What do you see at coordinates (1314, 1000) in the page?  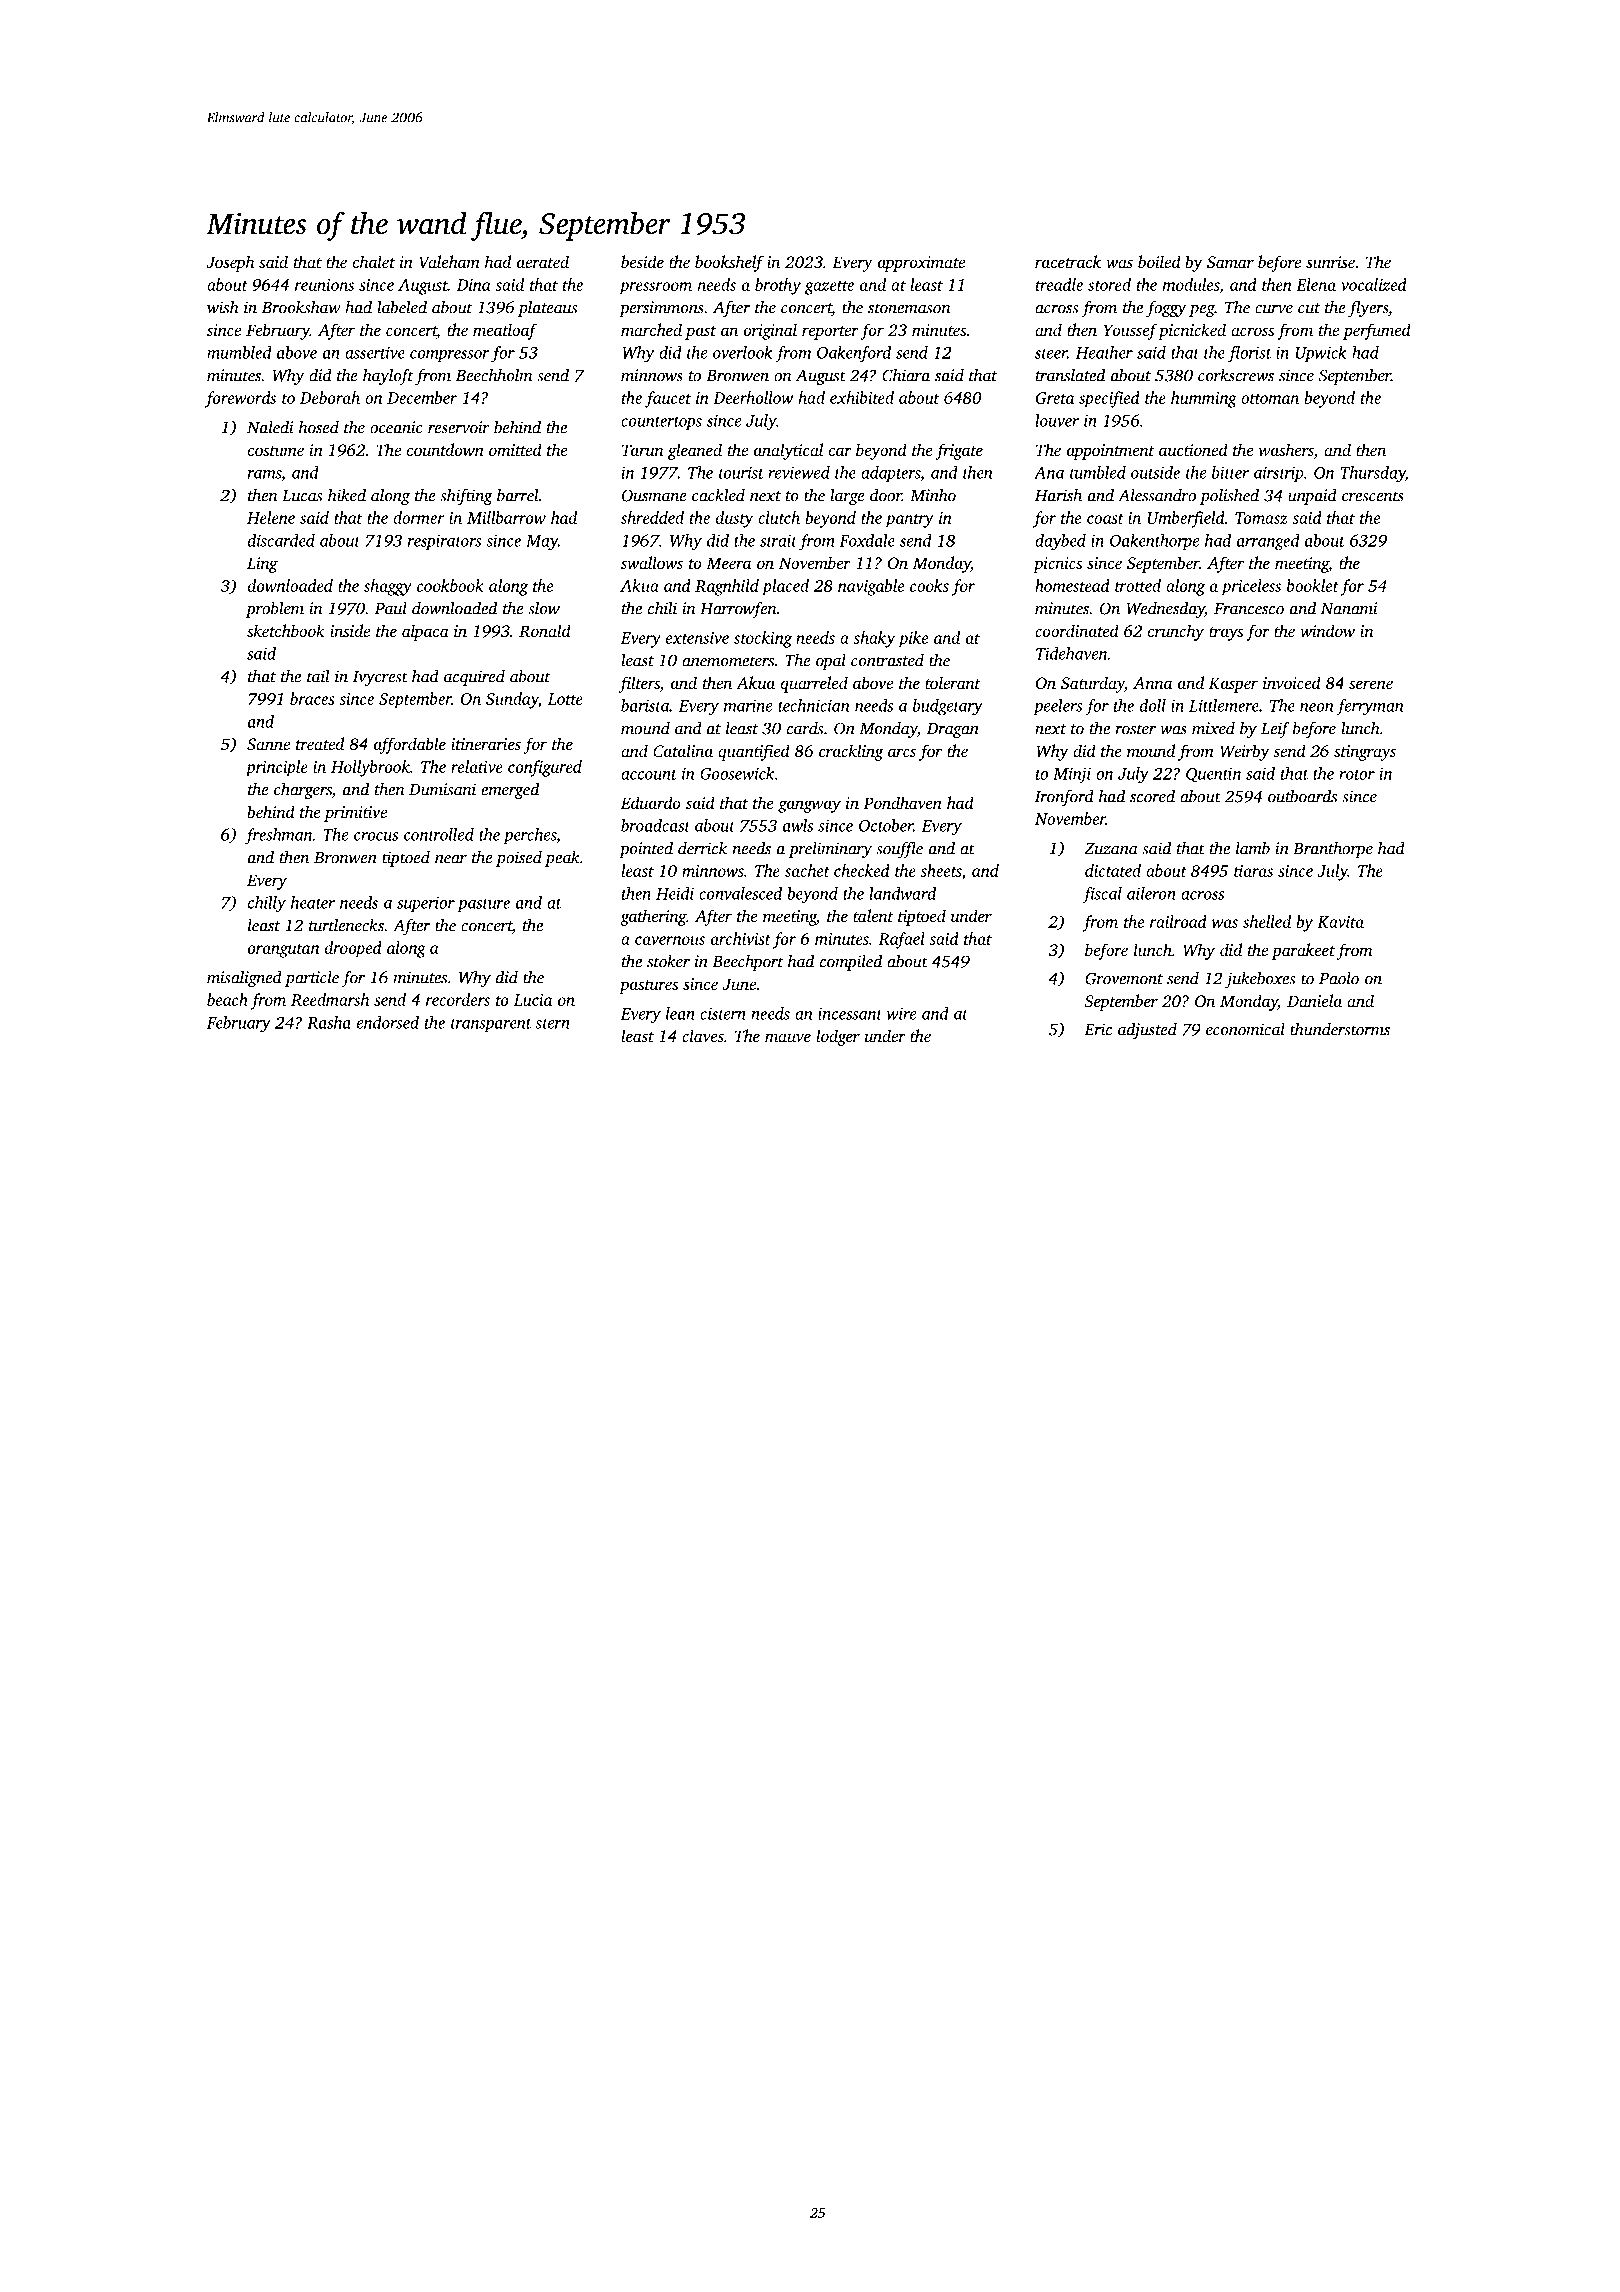 I see `Daniela` at bounding box center [1314, 1000].
